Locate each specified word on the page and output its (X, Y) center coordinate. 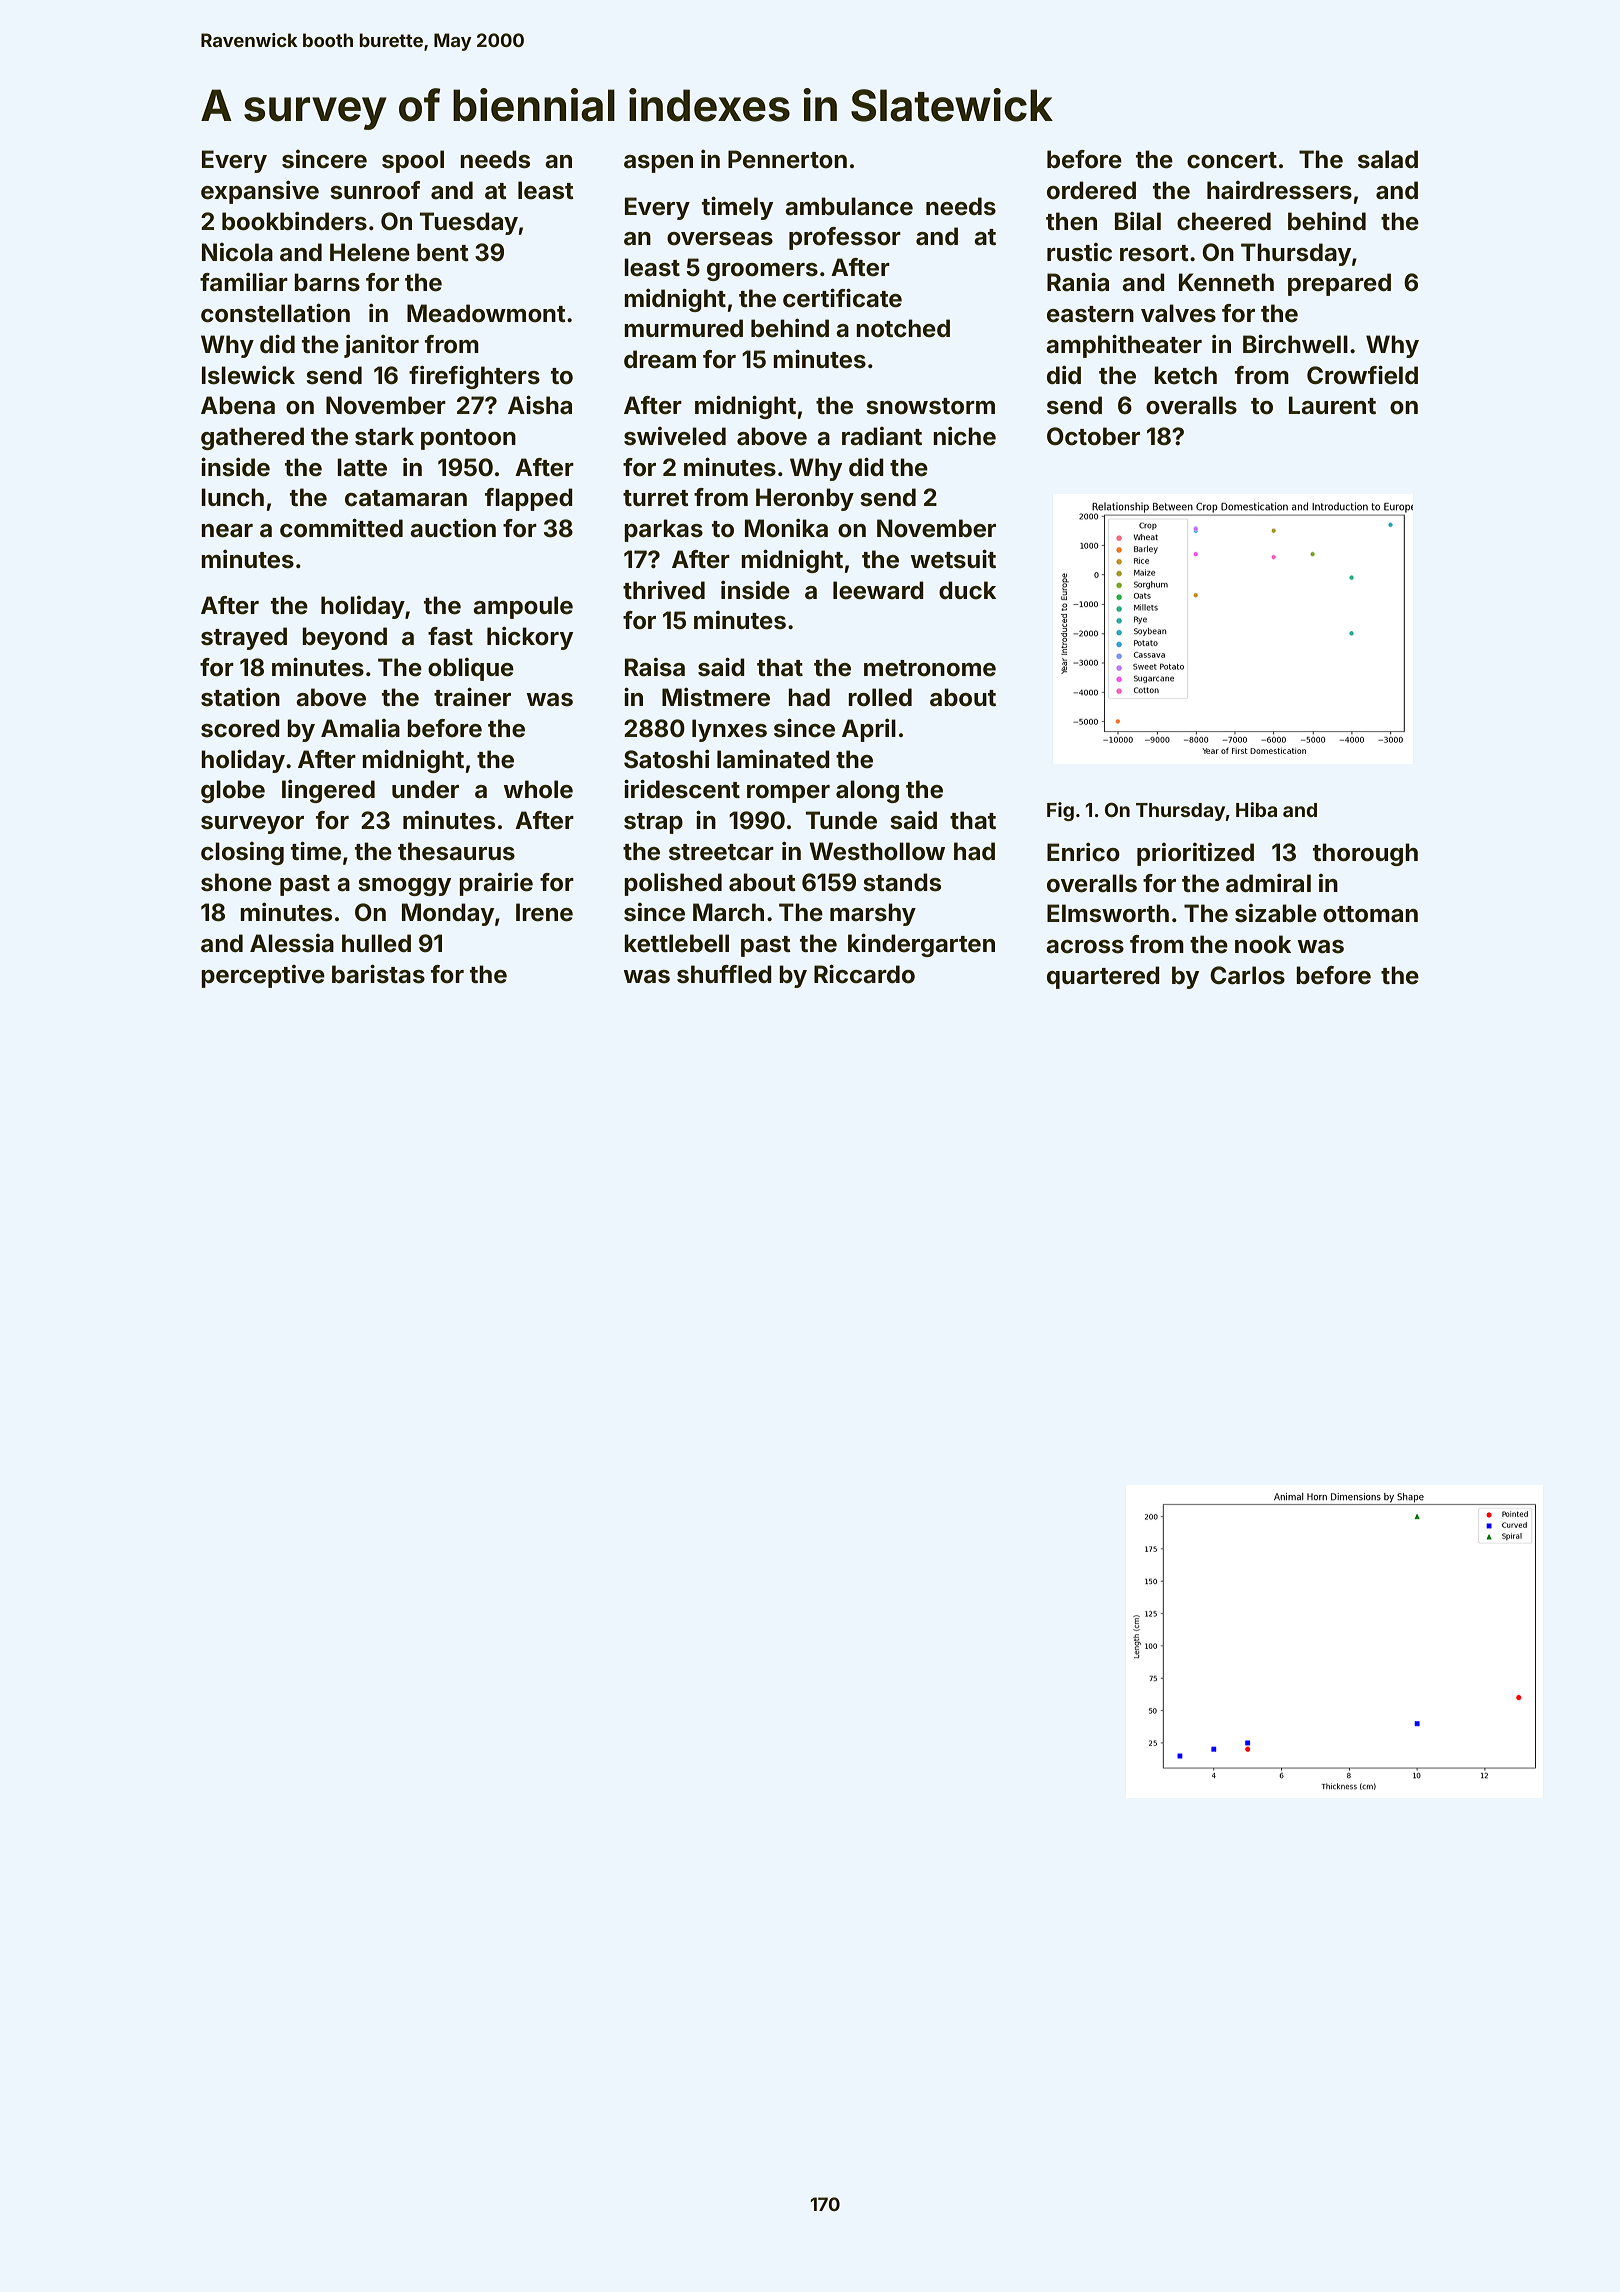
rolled (880, 697)
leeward (878, 590)
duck (967, 590)
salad (1388, 159)
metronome (930, 668)
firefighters (474, 377)
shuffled (724, 974)
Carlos (1247, 975)
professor (845, 238)
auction (453, 528)
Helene (370, 252)
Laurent (1332, 405)
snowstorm (930, 406)
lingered (328, 791)
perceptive (263, 976)
